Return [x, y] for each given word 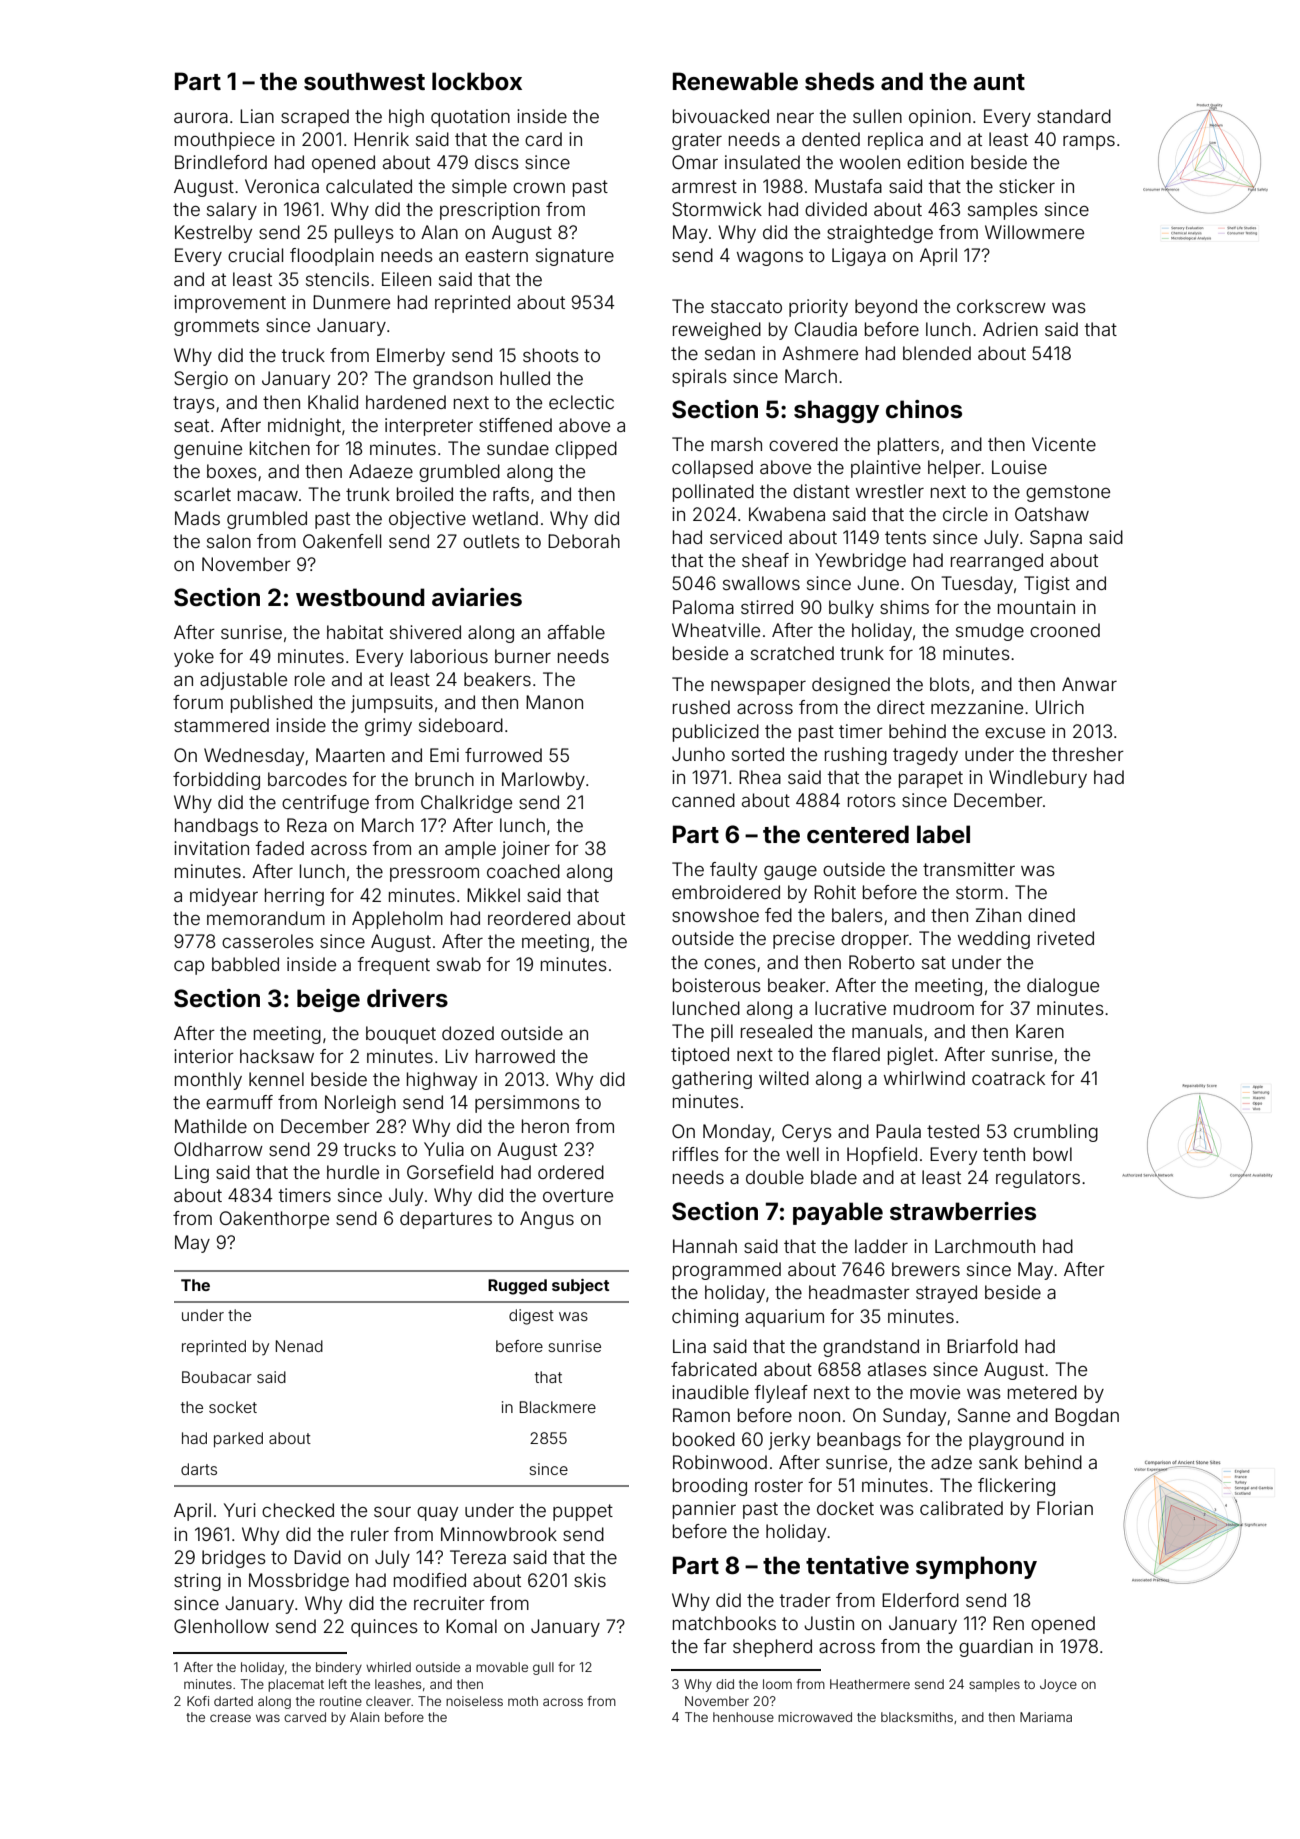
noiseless [474, 1701]
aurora [201, 117]
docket [845, 1508]
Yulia [444, 1149]
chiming [705, 1318]
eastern [496, 255]
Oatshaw [1052, 514]
